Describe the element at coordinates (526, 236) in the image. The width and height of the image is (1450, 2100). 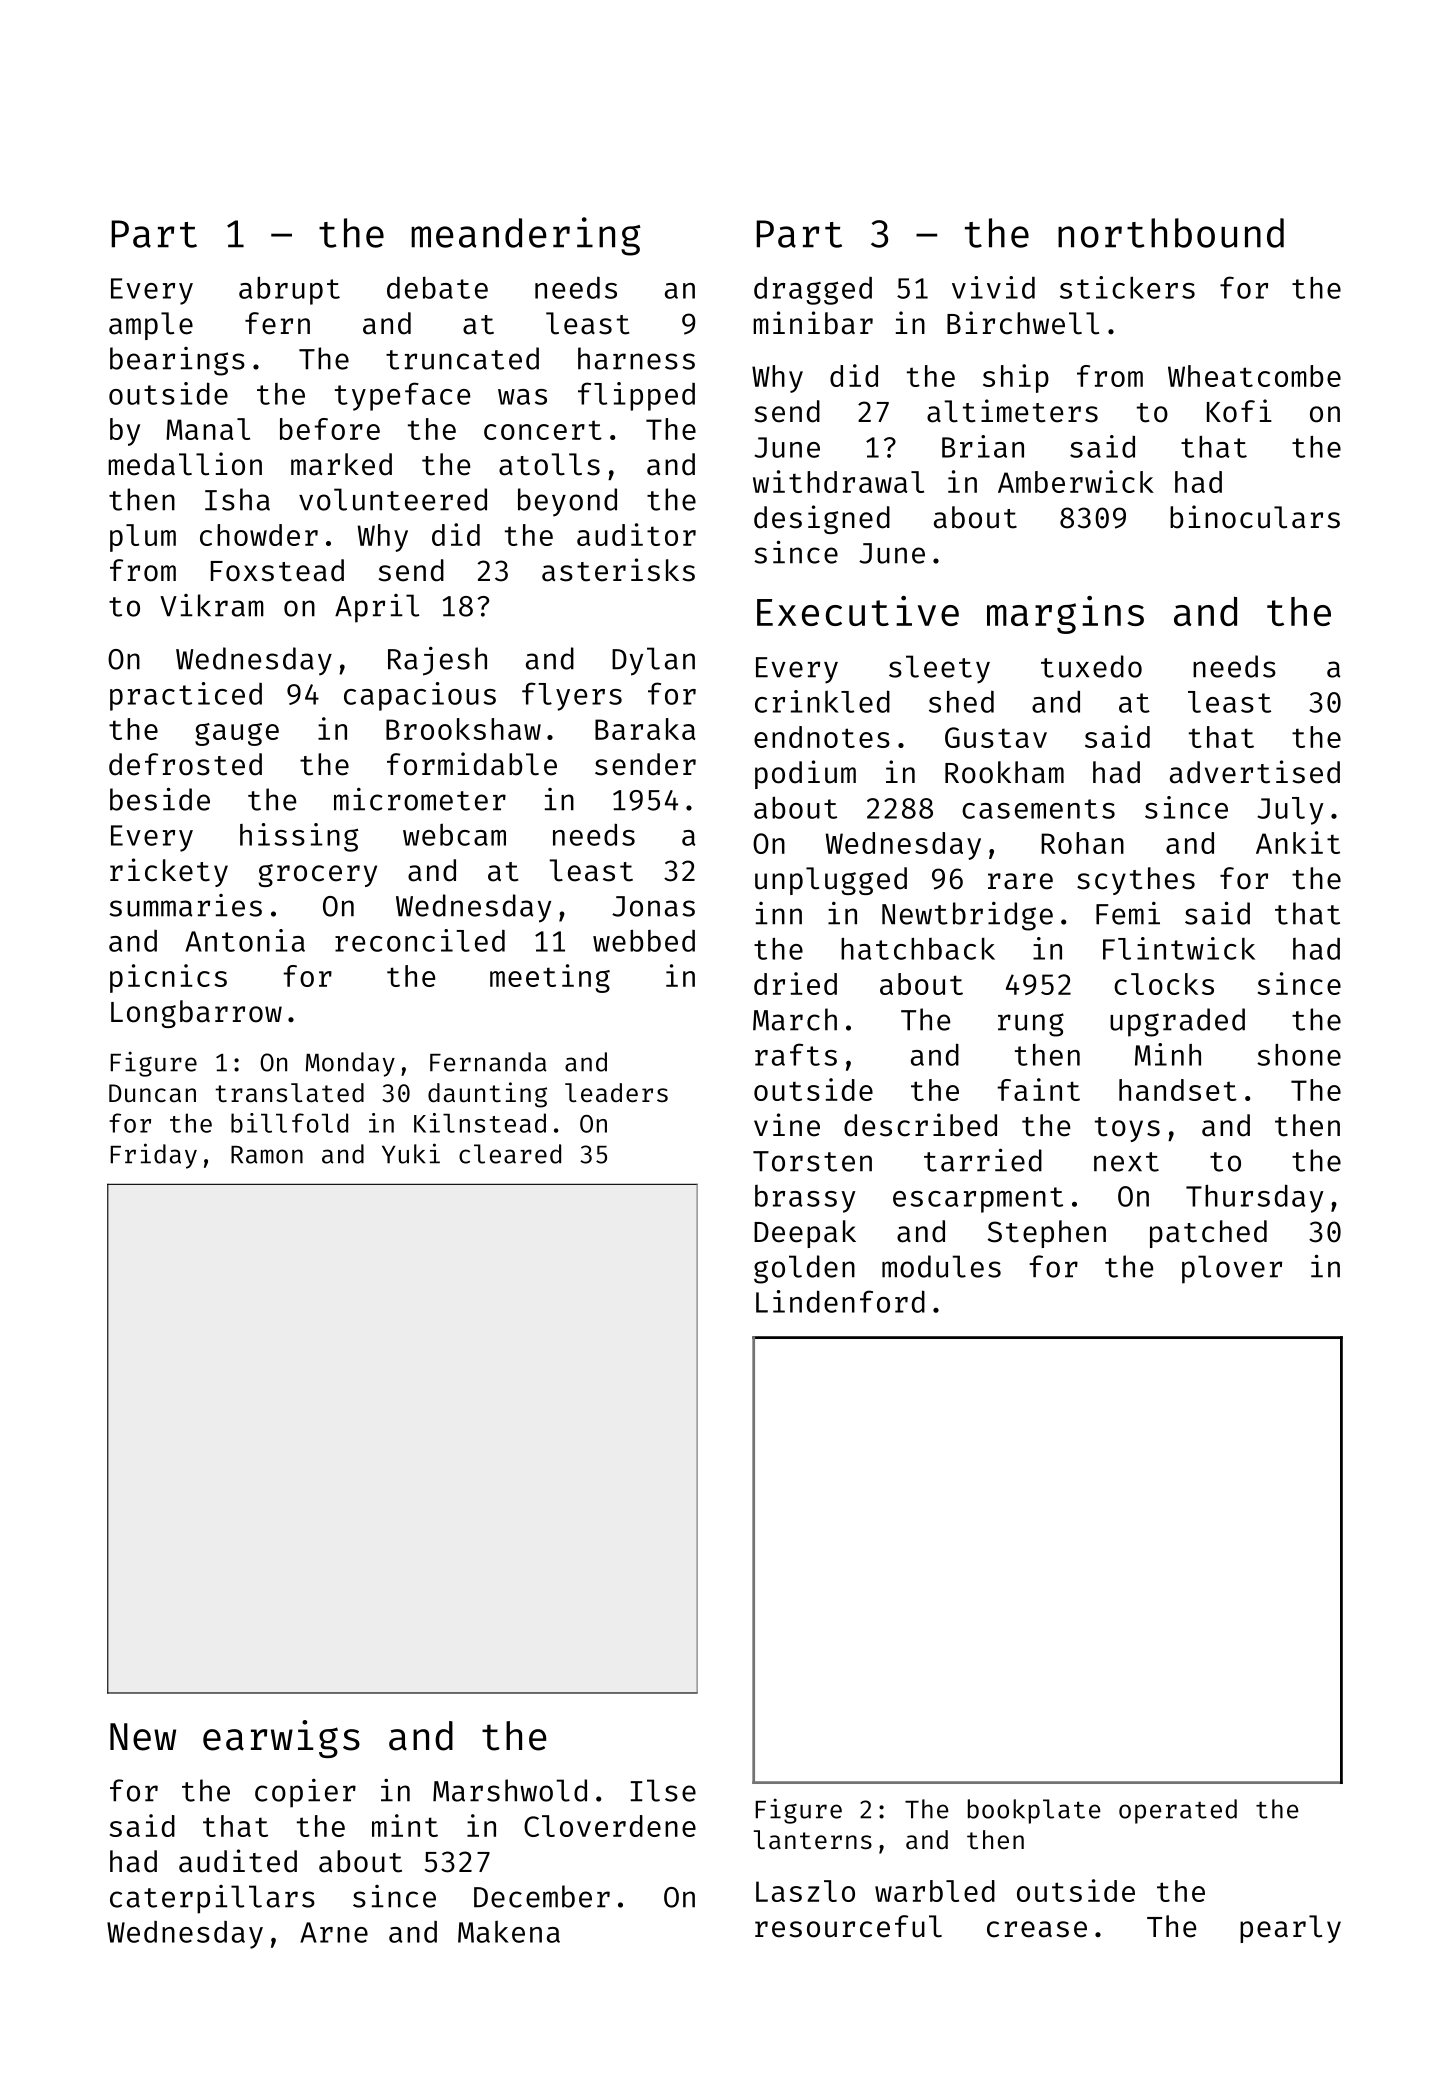
I see `meandering` at that location.
